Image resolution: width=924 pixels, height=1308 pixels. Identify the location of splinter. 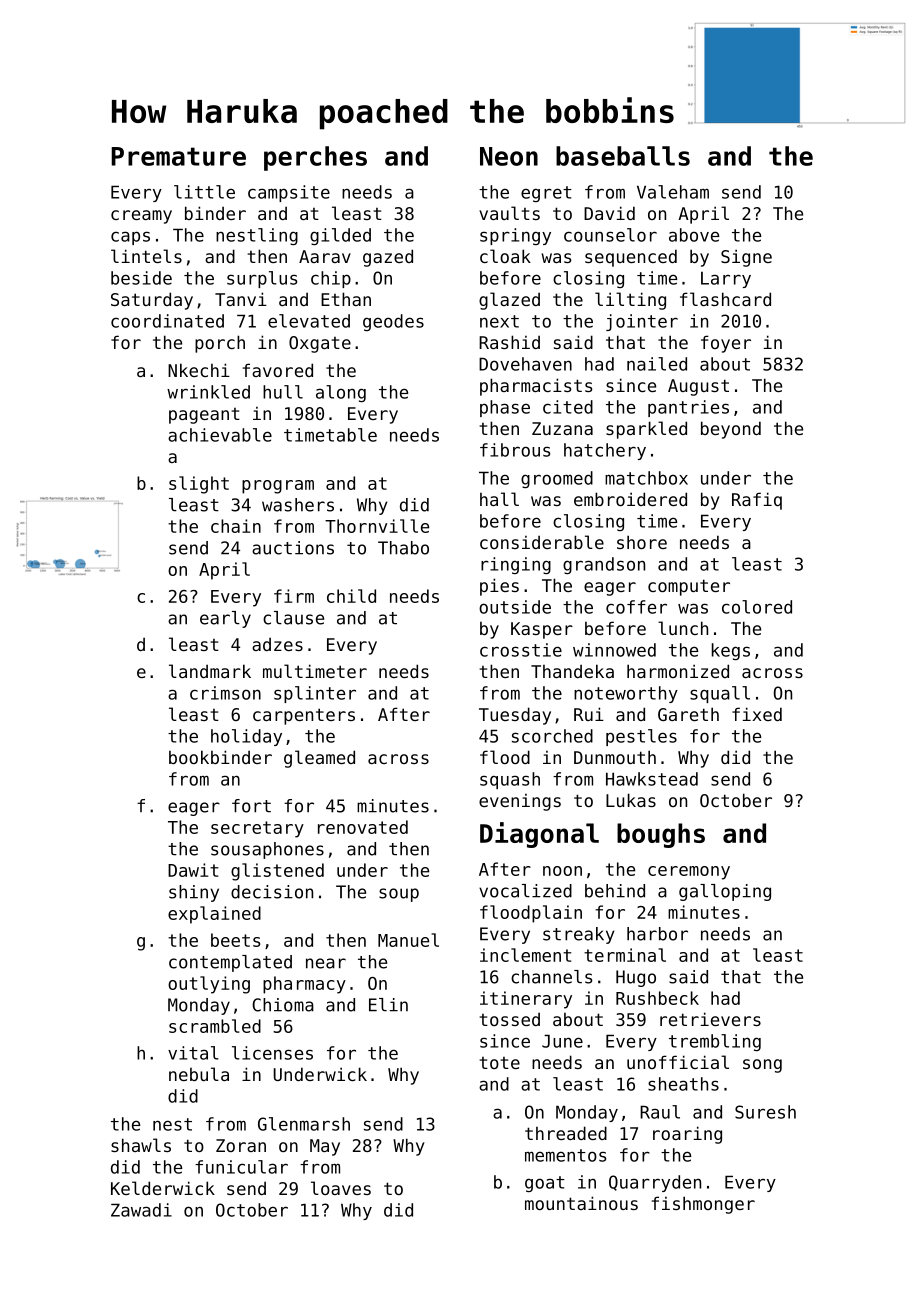
(315, 694).
